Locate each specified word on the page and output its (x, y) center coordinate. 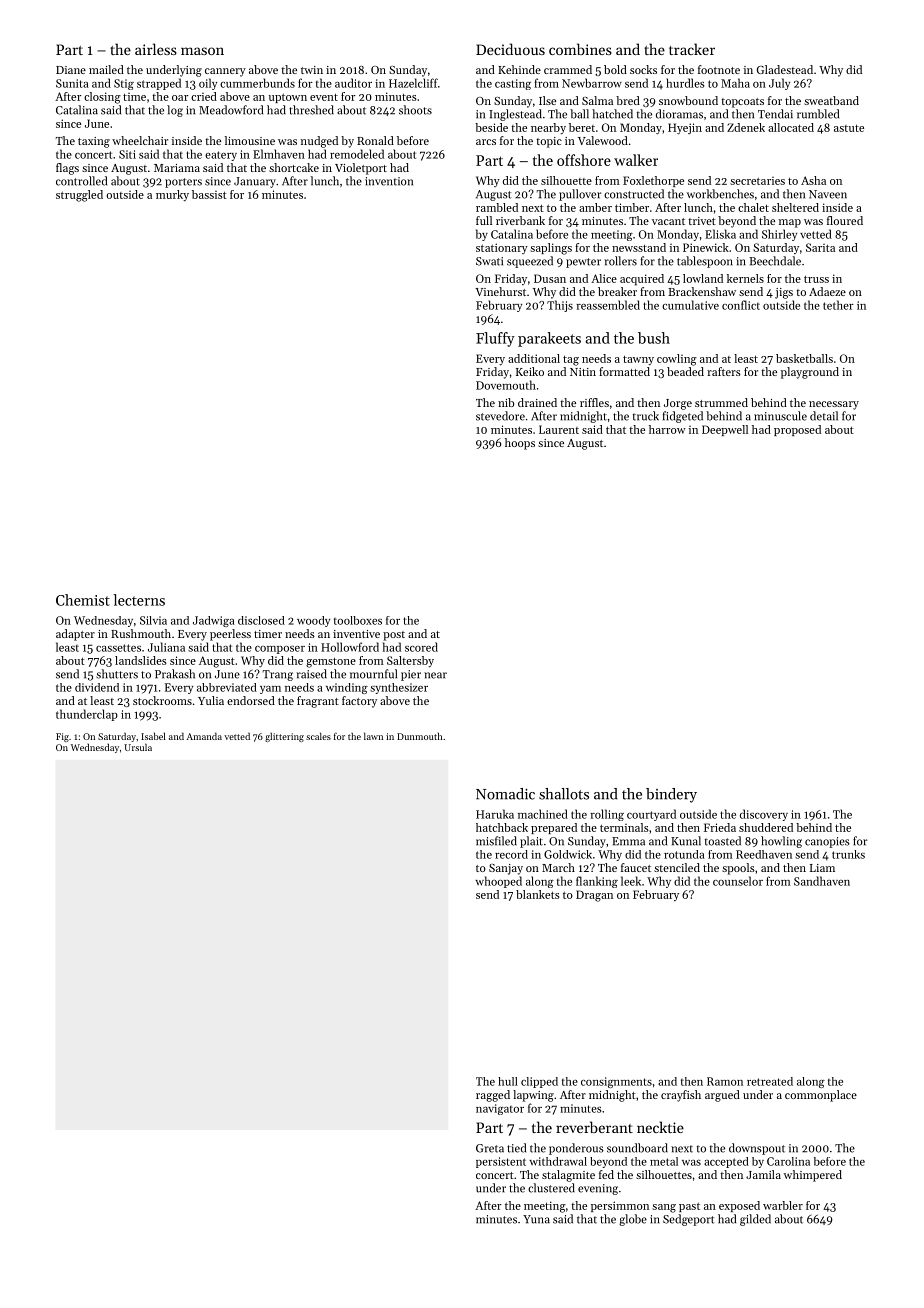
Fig (62, 737)
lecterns (139, 600)
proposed (797, 430)
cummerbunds (257, 83)
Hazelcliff (413, 83)
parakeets (549, 339)
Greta (490, 1148)
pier (411, 675)
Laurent (559, 429)
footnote (719, 69)
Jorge (678, 404)
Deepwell (725, 430)
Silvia (153, 620)
